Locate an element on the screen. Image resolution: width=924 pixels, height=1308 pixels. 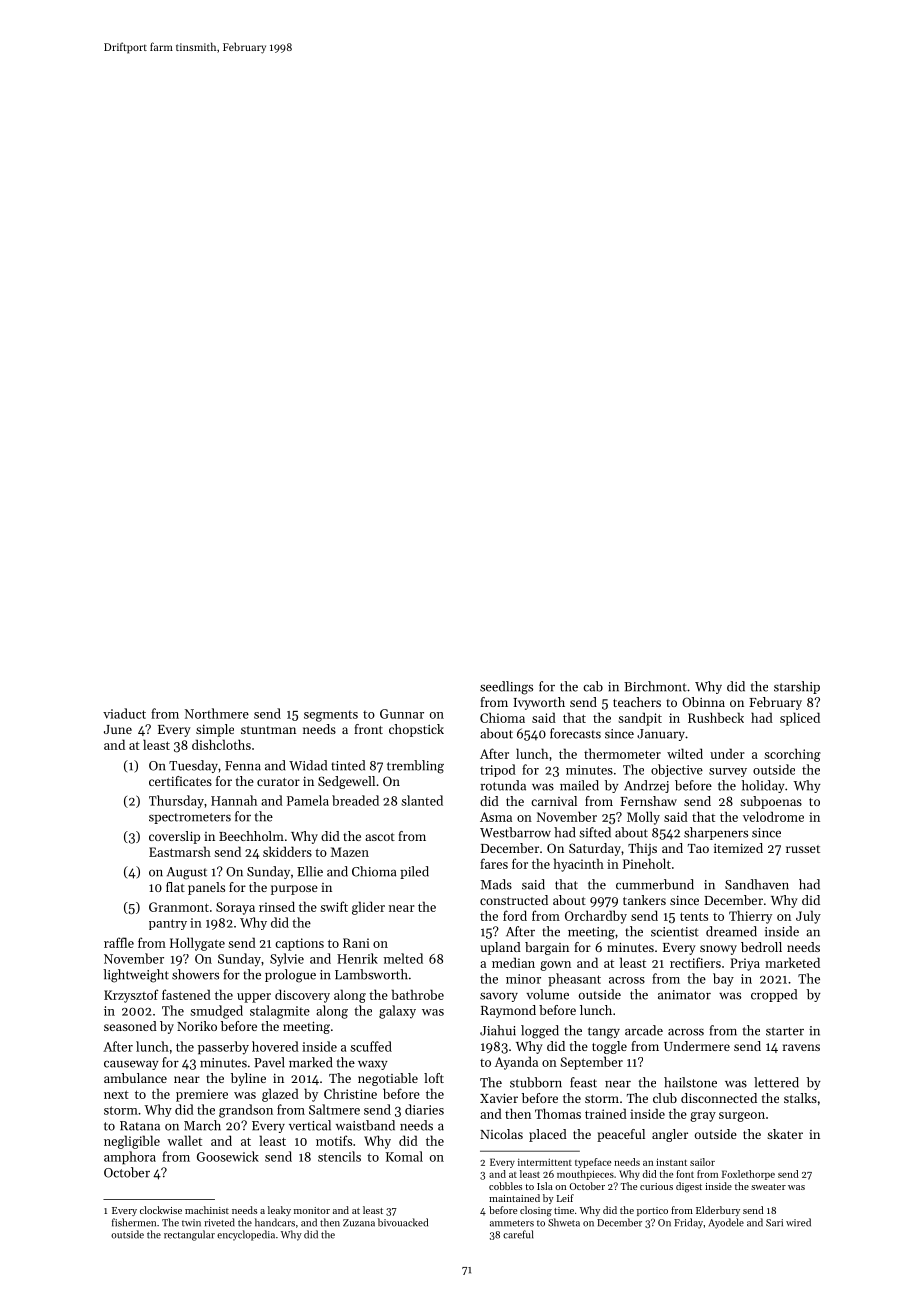
ford is located at coordinates (515, 915).
